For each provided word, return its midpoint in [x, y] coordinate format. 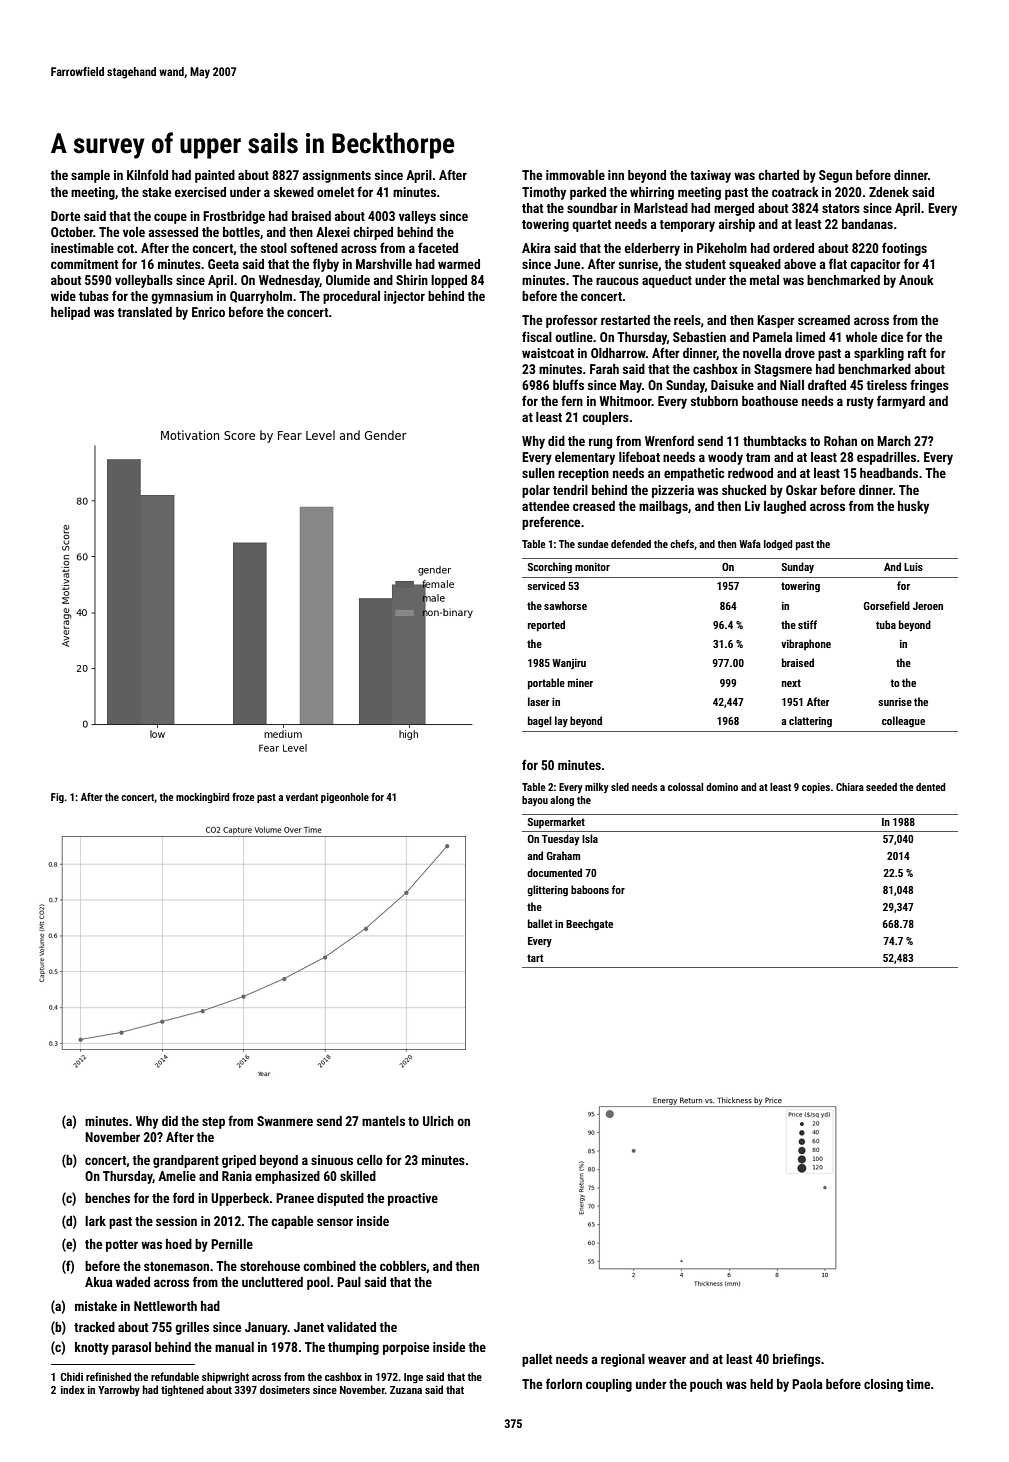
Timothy [544, 193]
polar [536, 491]
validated [351, 1327]
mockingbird [202, 798]
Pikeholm [722, 248]
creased [594, 506]
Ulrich [438, 1121]
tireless [886, 385]
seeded [881, 787]
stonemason [176, 1266]
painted [215, 176]
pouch [706, 1385]
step [213, 1123]
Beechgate [589, 925]
